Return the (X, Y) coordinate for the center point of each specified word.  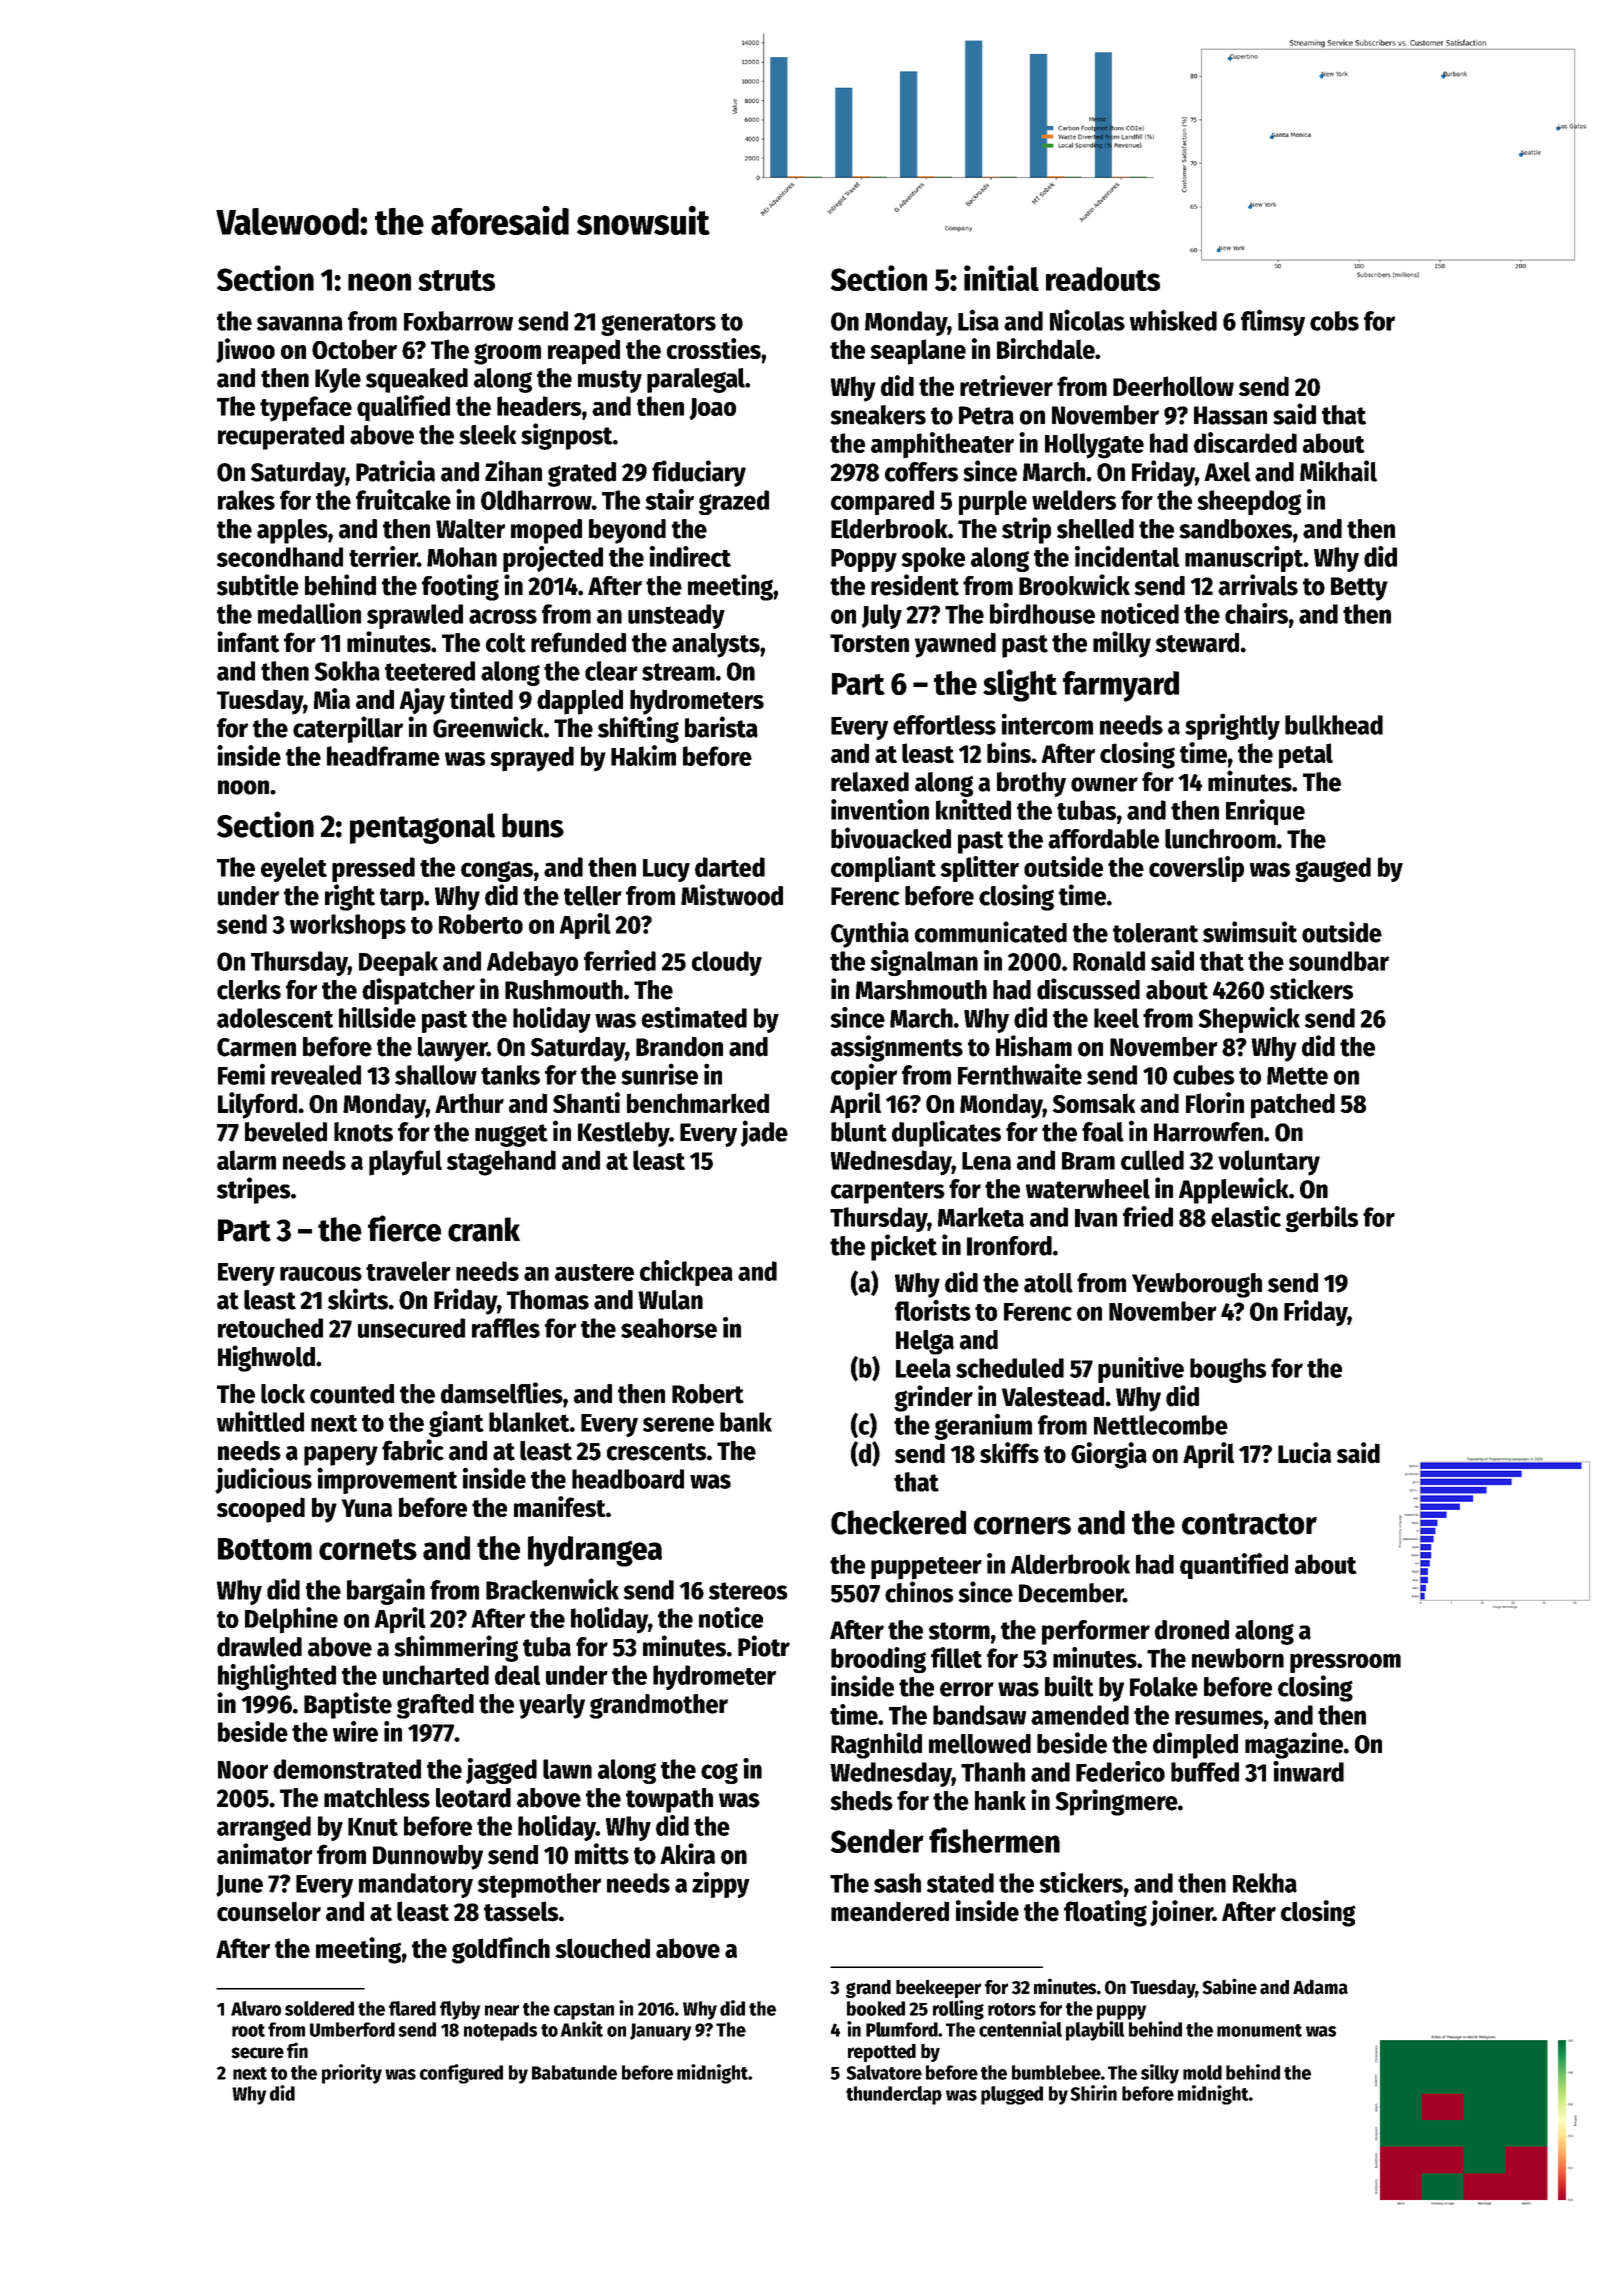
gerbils (1321, 1219)
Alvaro (256, 2008)
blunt (859, 1132)
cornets (368, 1549)
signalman (924, 963)
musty (610, 381)
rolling (958, 2010)
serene (678, 1424)
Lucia (1304, 1453)
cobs (1334, 321)
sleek (488, 435)
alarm (246, 1160)
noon (243, 787)
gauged (1333, 869)
